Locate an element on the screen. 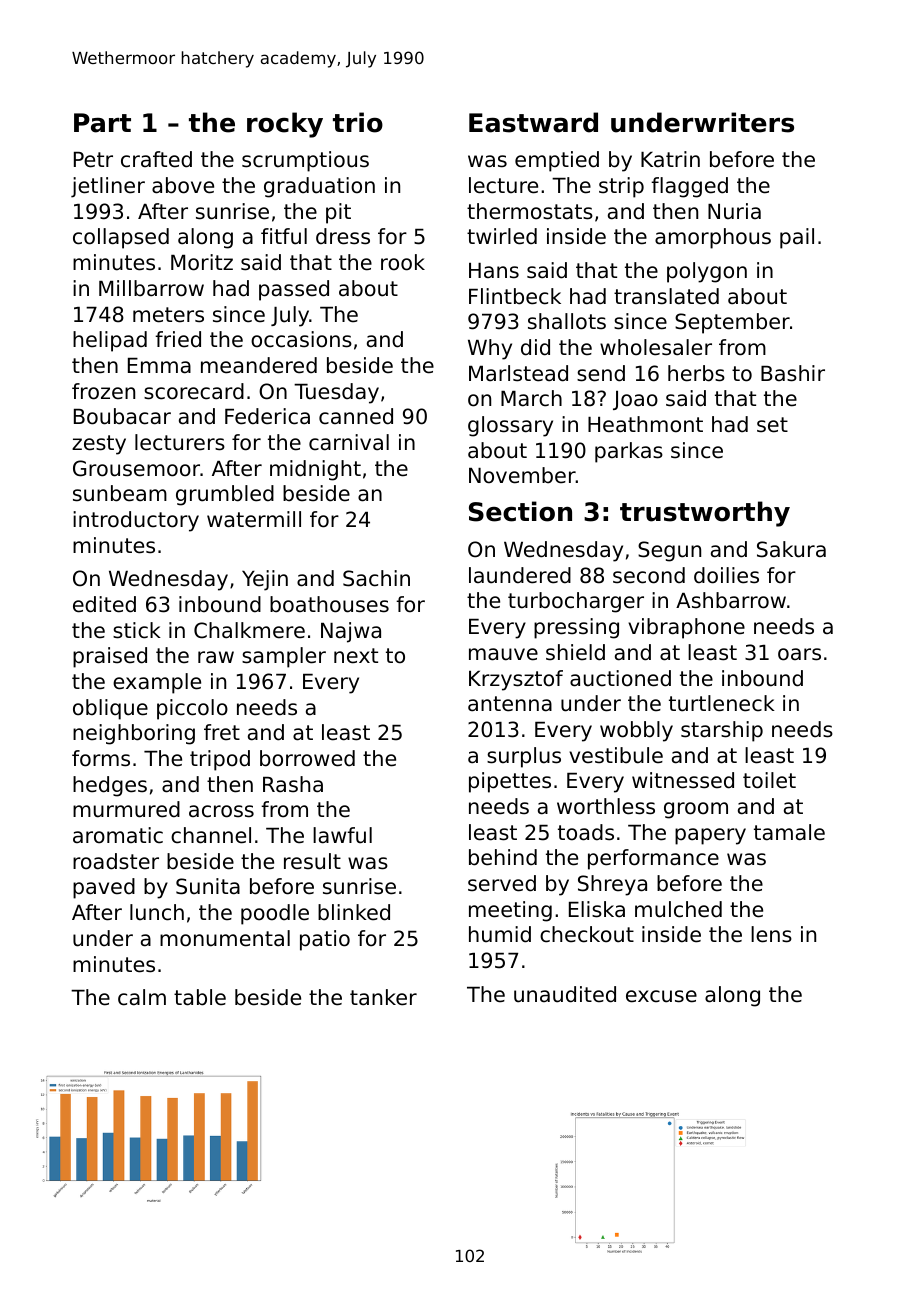 This screenshot has height=1316, width=908. worthless is located at coordinates (606, 806).
